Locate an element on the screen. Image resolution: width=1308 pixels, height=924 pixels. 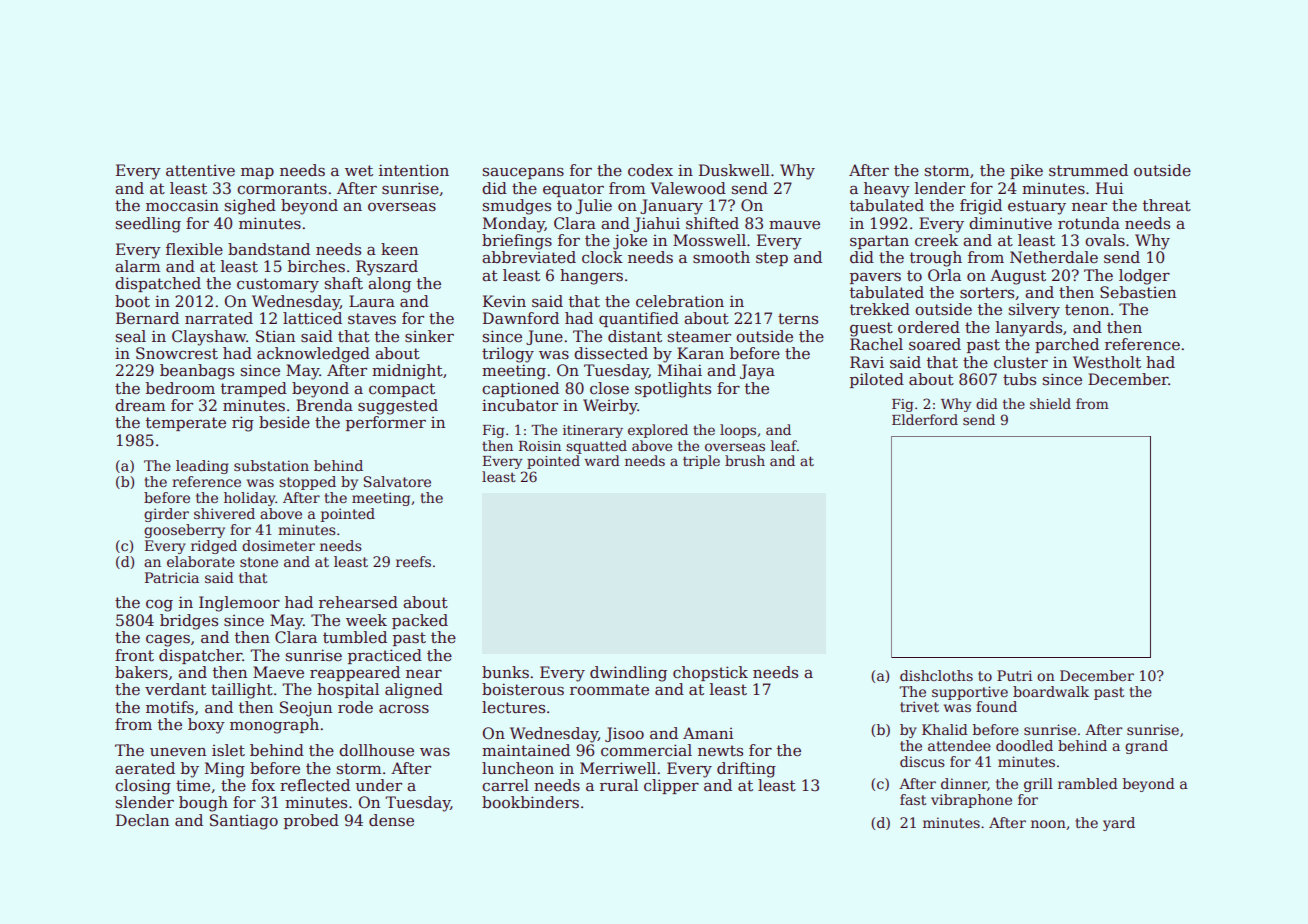
diminutive is located at coordinates (1010, 223).
